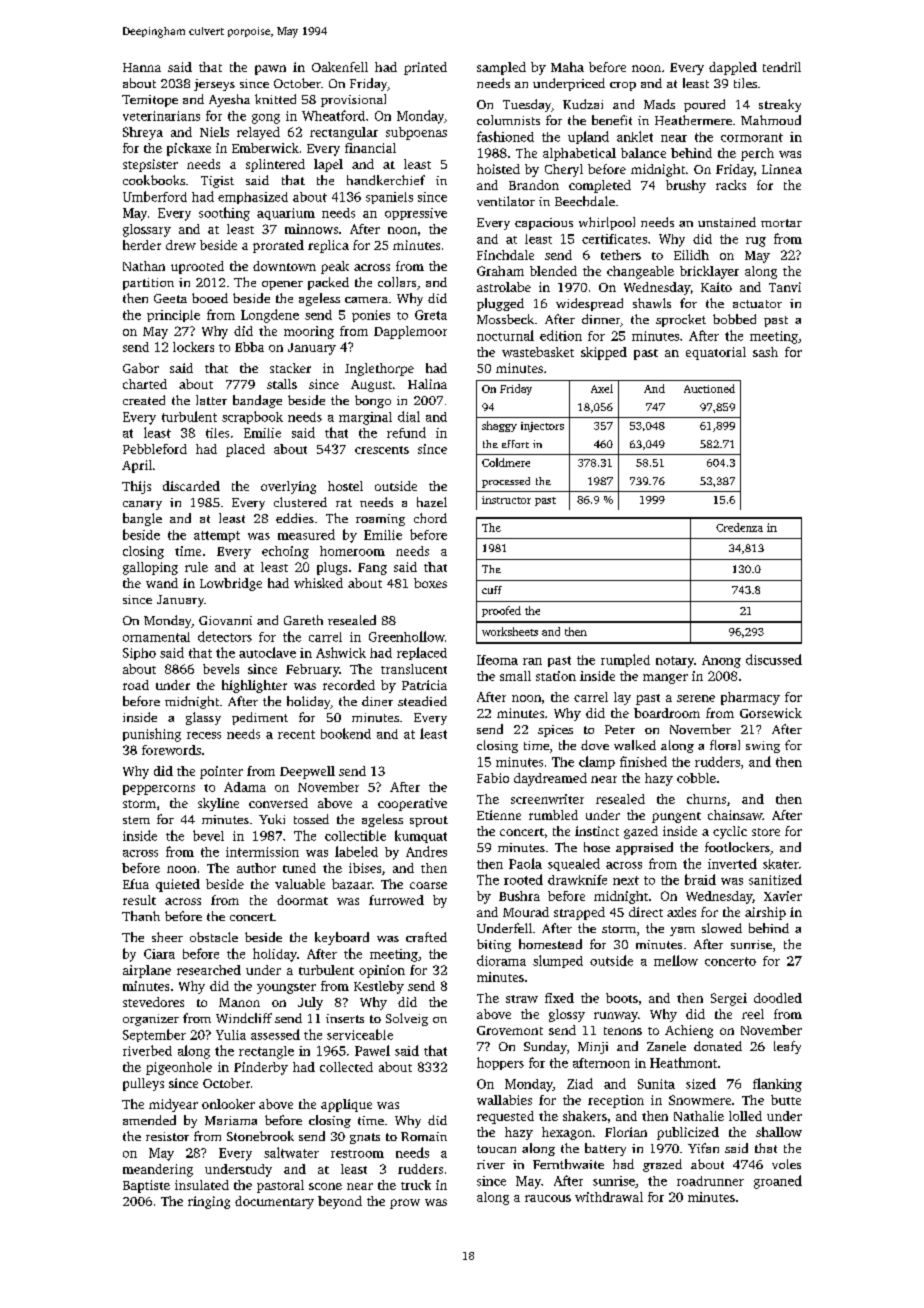 This page has height=1308, width=924. Describe the element at coordinates (505, 255) in the page. I see `Finchdale` at that location.
